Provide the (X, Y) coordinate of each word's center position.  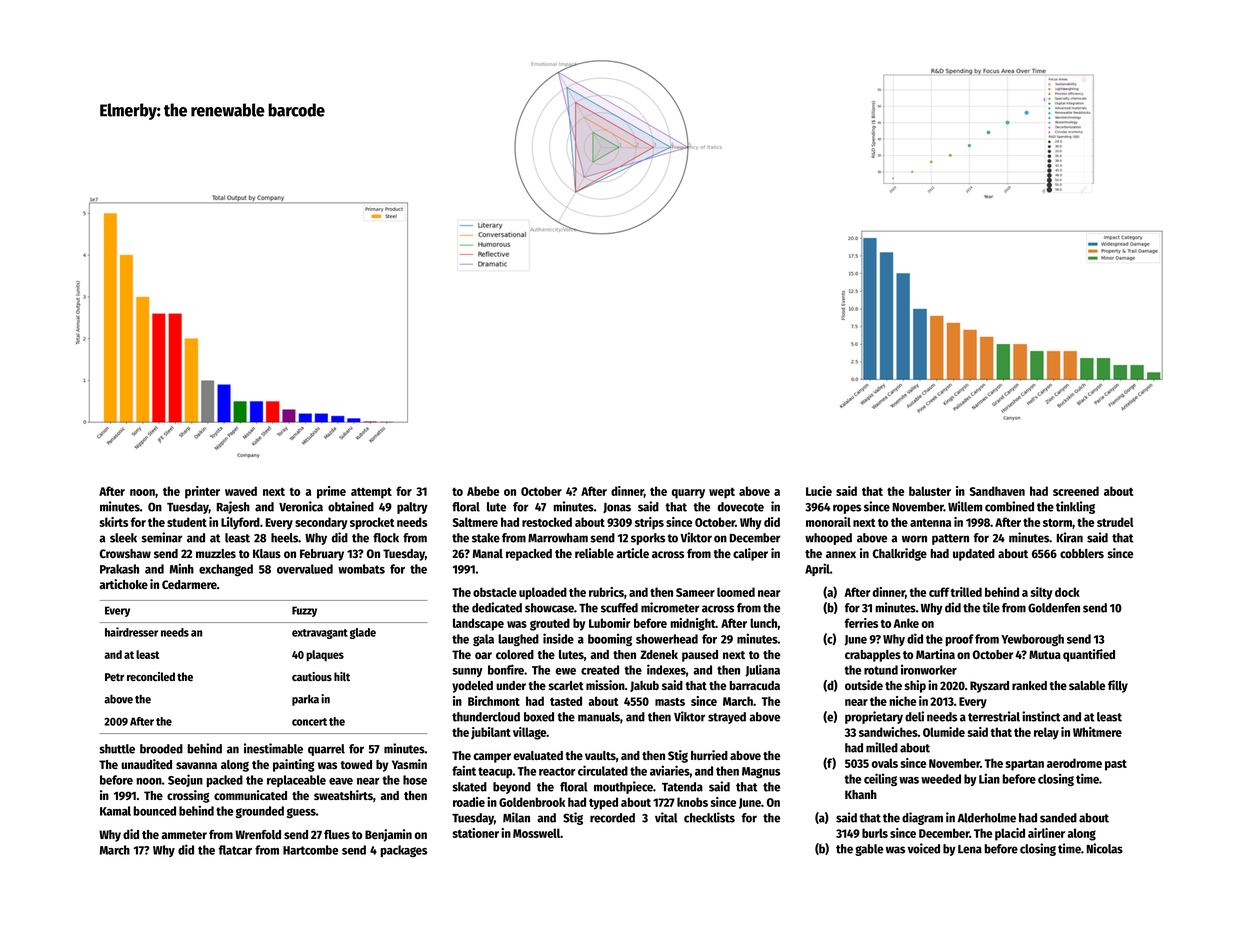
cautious (312, 676)
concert (309, 722)
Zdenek (659, 654)
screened (1076, 491)
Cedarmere (189, 584)
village (530, 733)
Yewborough (1032, 640)
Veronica (301, 506)
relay (1046, 733)
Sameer (695, 592)
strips (649, 523)
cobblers (1082, 553)
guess (301, 813)
